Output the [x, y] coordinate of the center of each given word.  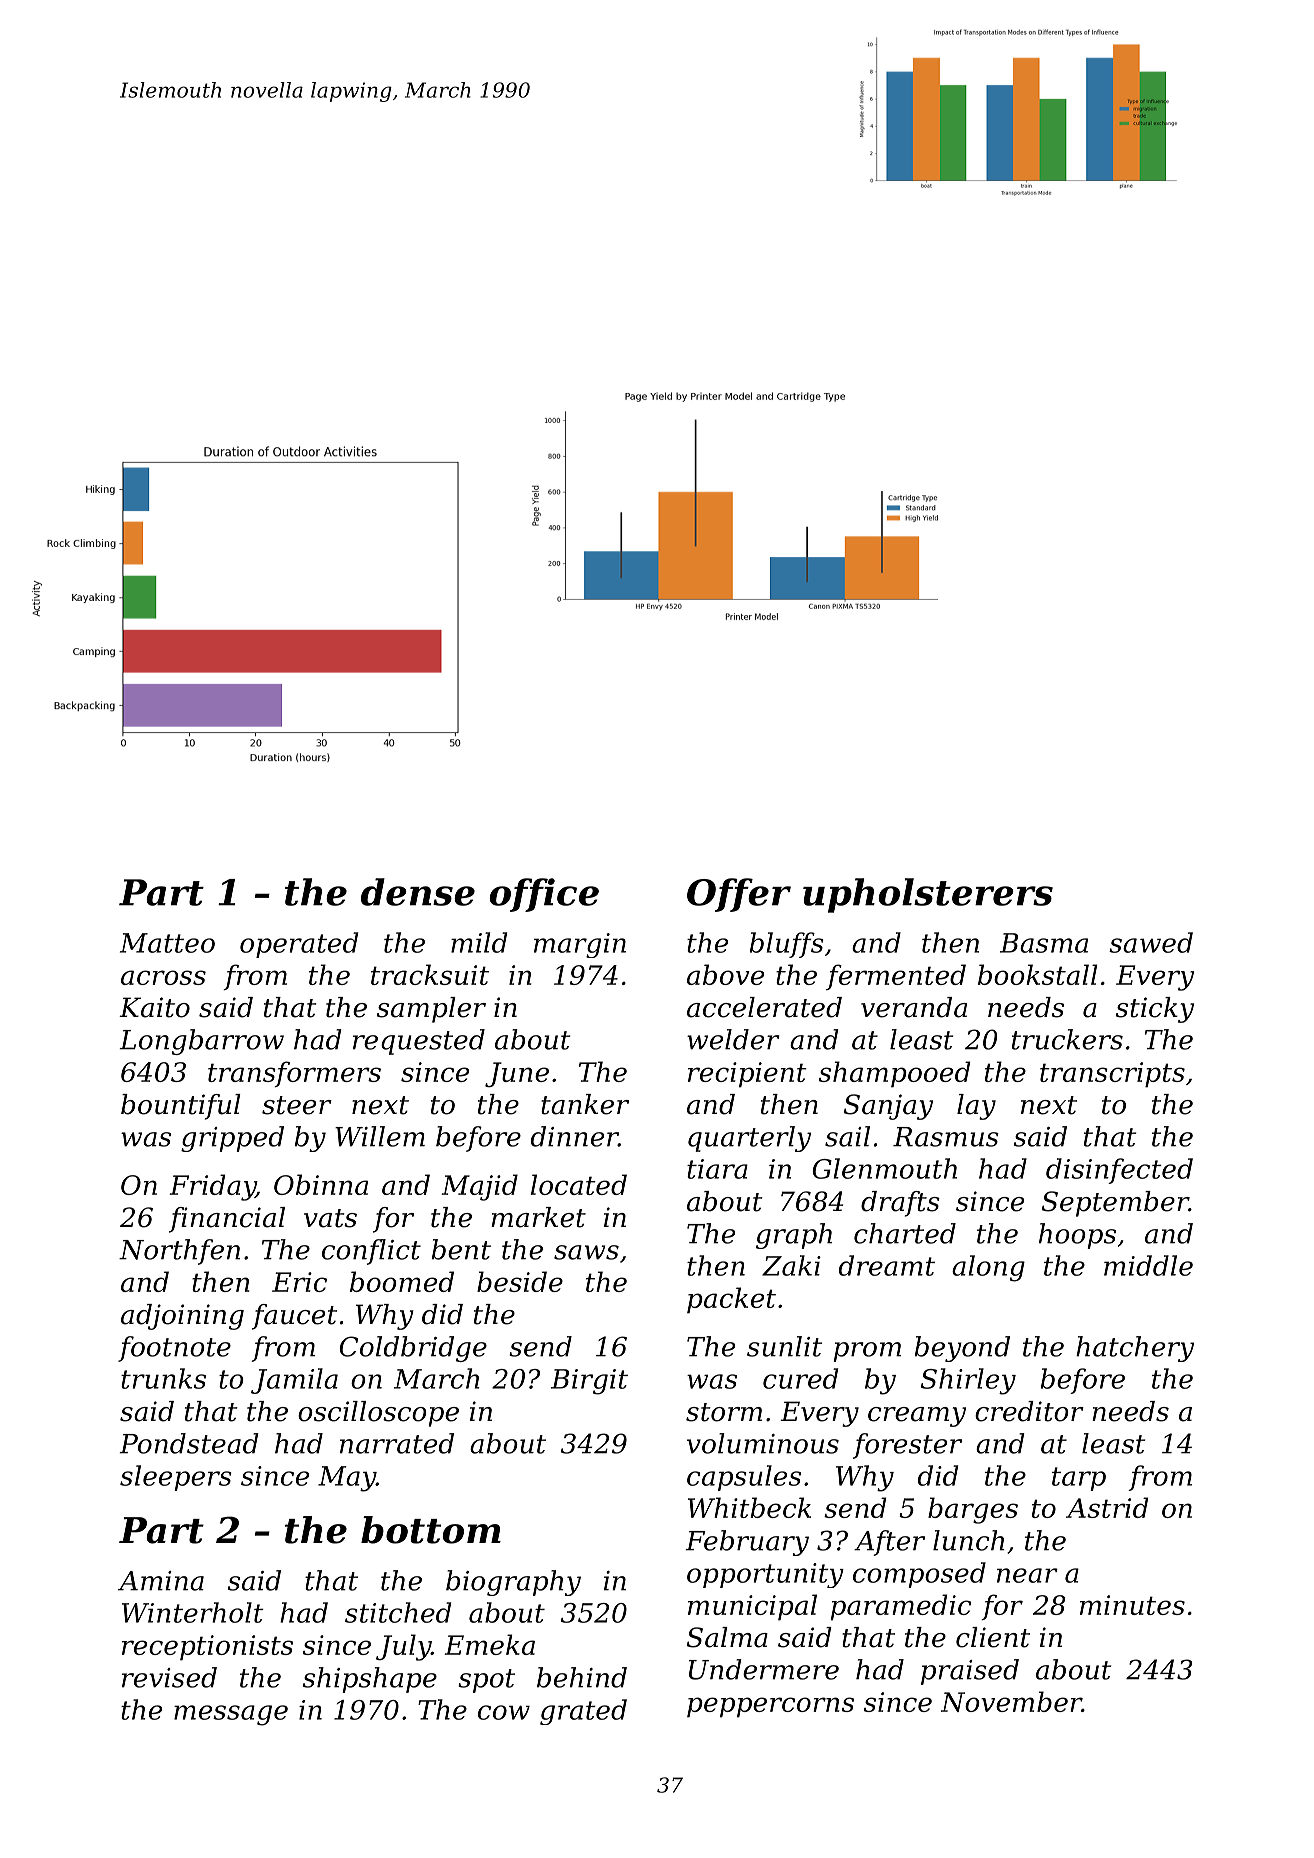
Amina [161, 1581]
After [889, 1543]
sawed [1151, 942]
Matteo [167, 943]
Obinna [321, 1184]
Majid [480, 1187]
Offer [739, 895]
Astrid [1107, 1507]
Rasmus [946, 1137]
